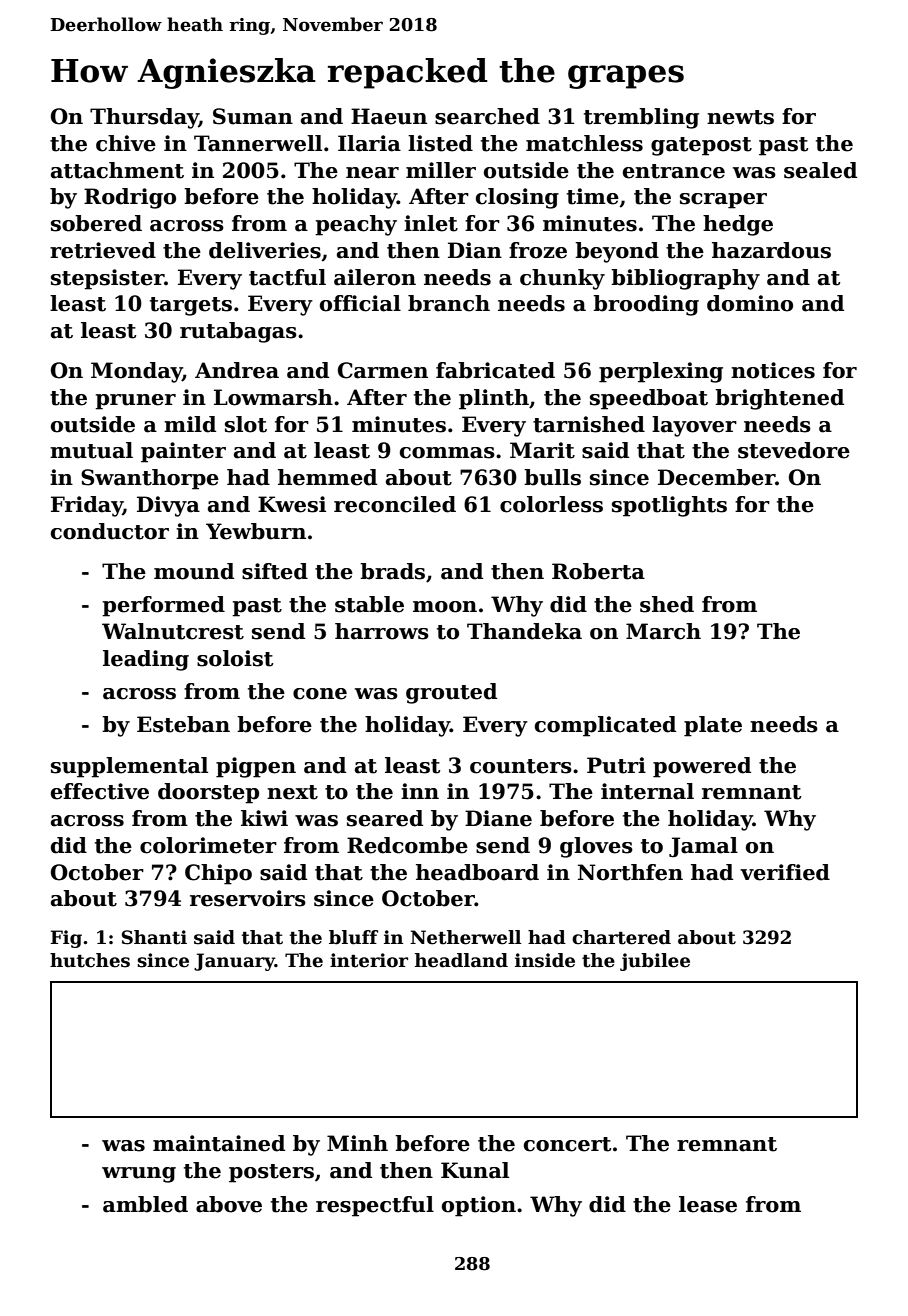 The height and width of the page is (1316, 908). I want to click on pigpen, so click(256, 767).
